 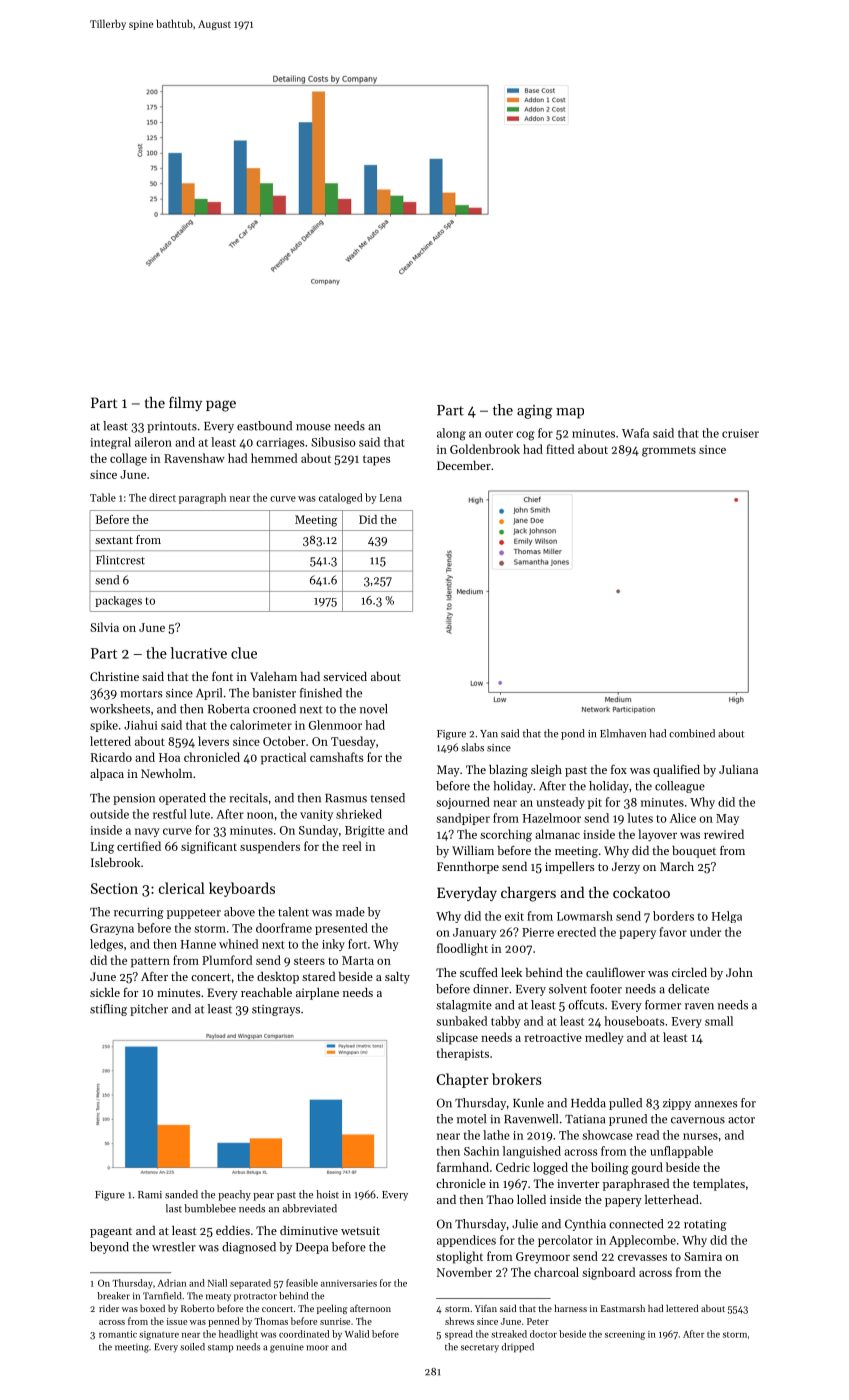 What do you see at coordinates (462, 1080) in the document?
I see `Chapter` at bounding box center [462, 1080].
